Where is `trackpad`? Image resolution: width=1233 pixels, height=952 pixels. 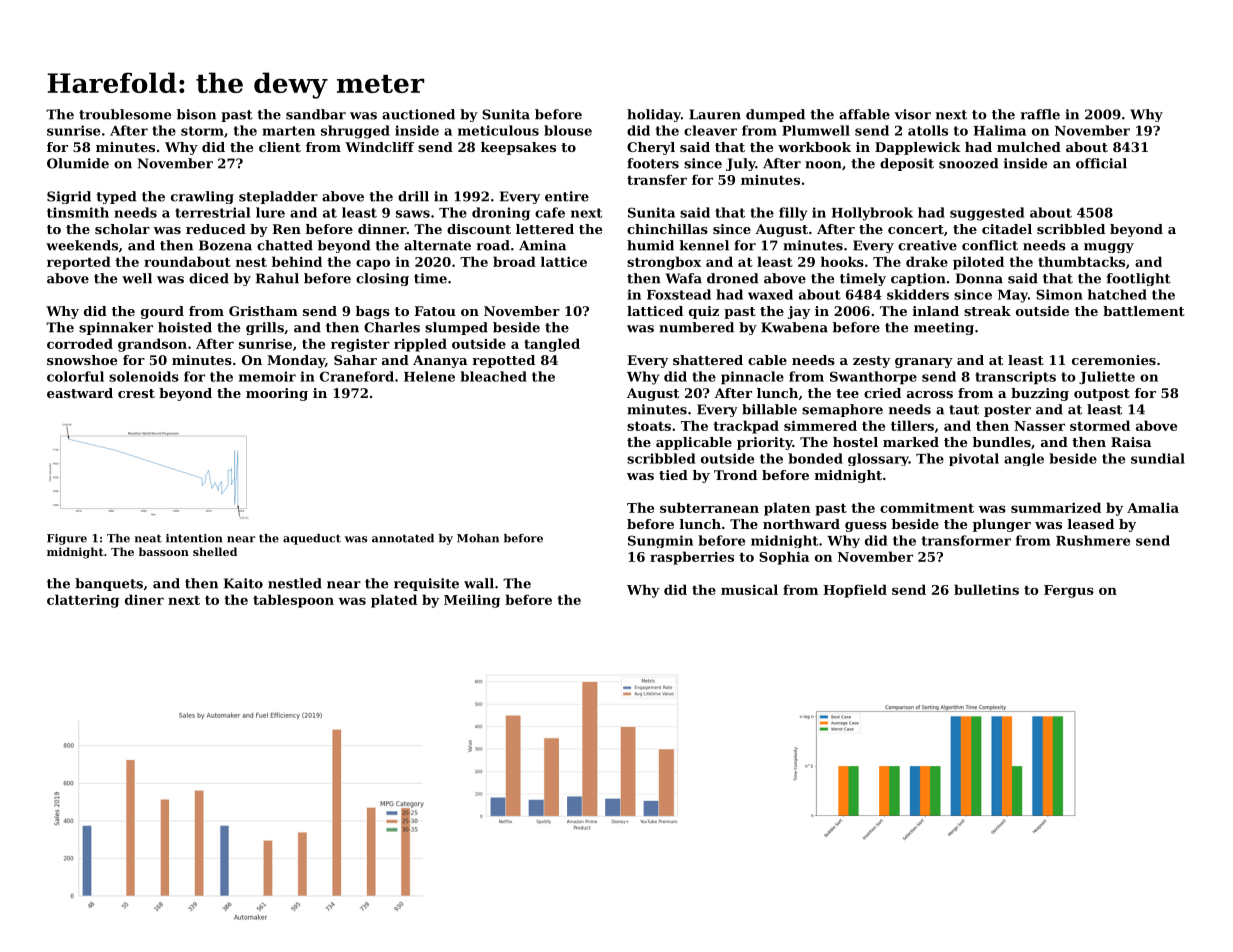
trackpad is located at coordinates (746, 427).
